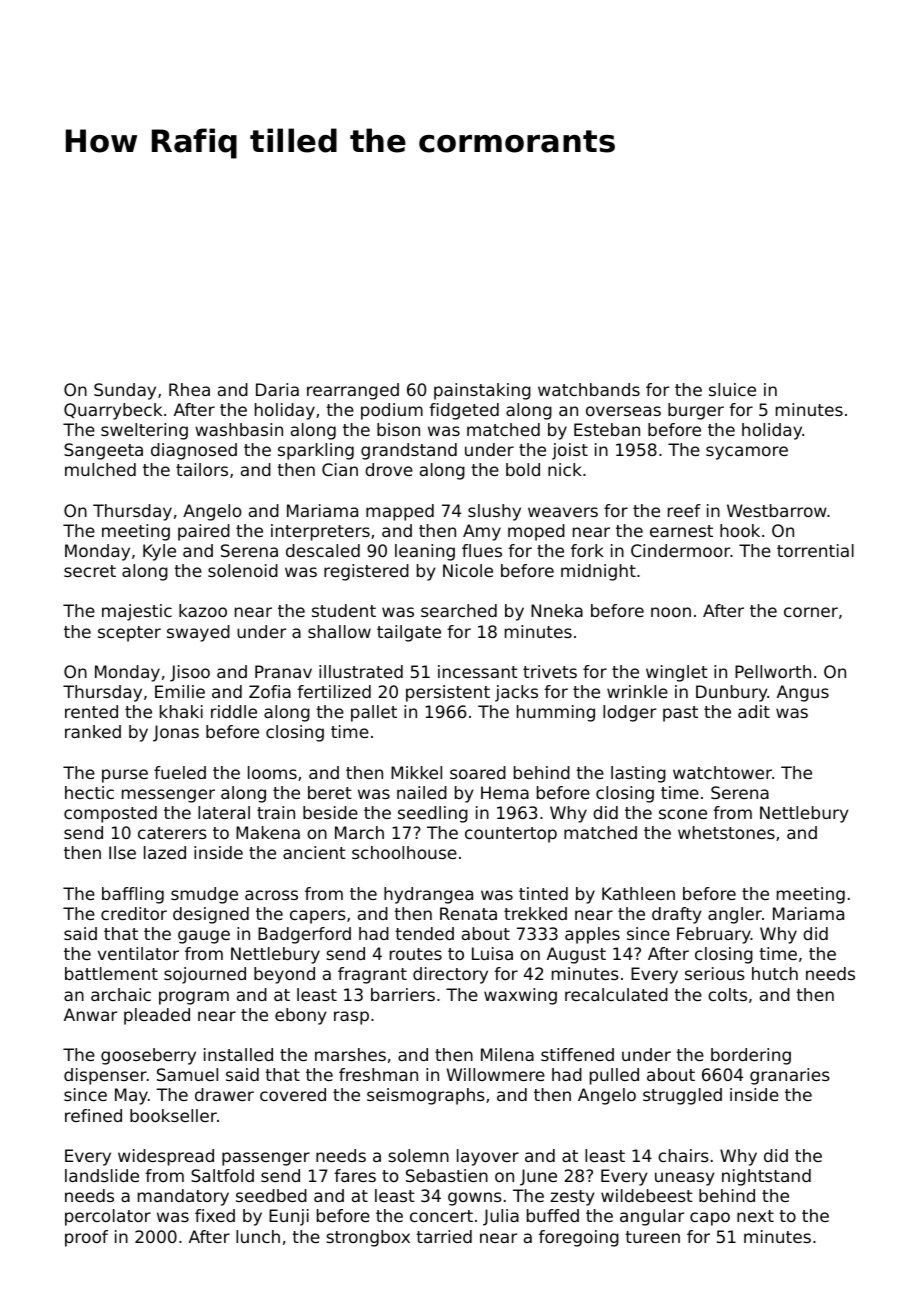 The image size is (924, 1308). What do you see at coordinates (482, 391) in the document?
I see `painstaking` at bounding box center [482, 391].
